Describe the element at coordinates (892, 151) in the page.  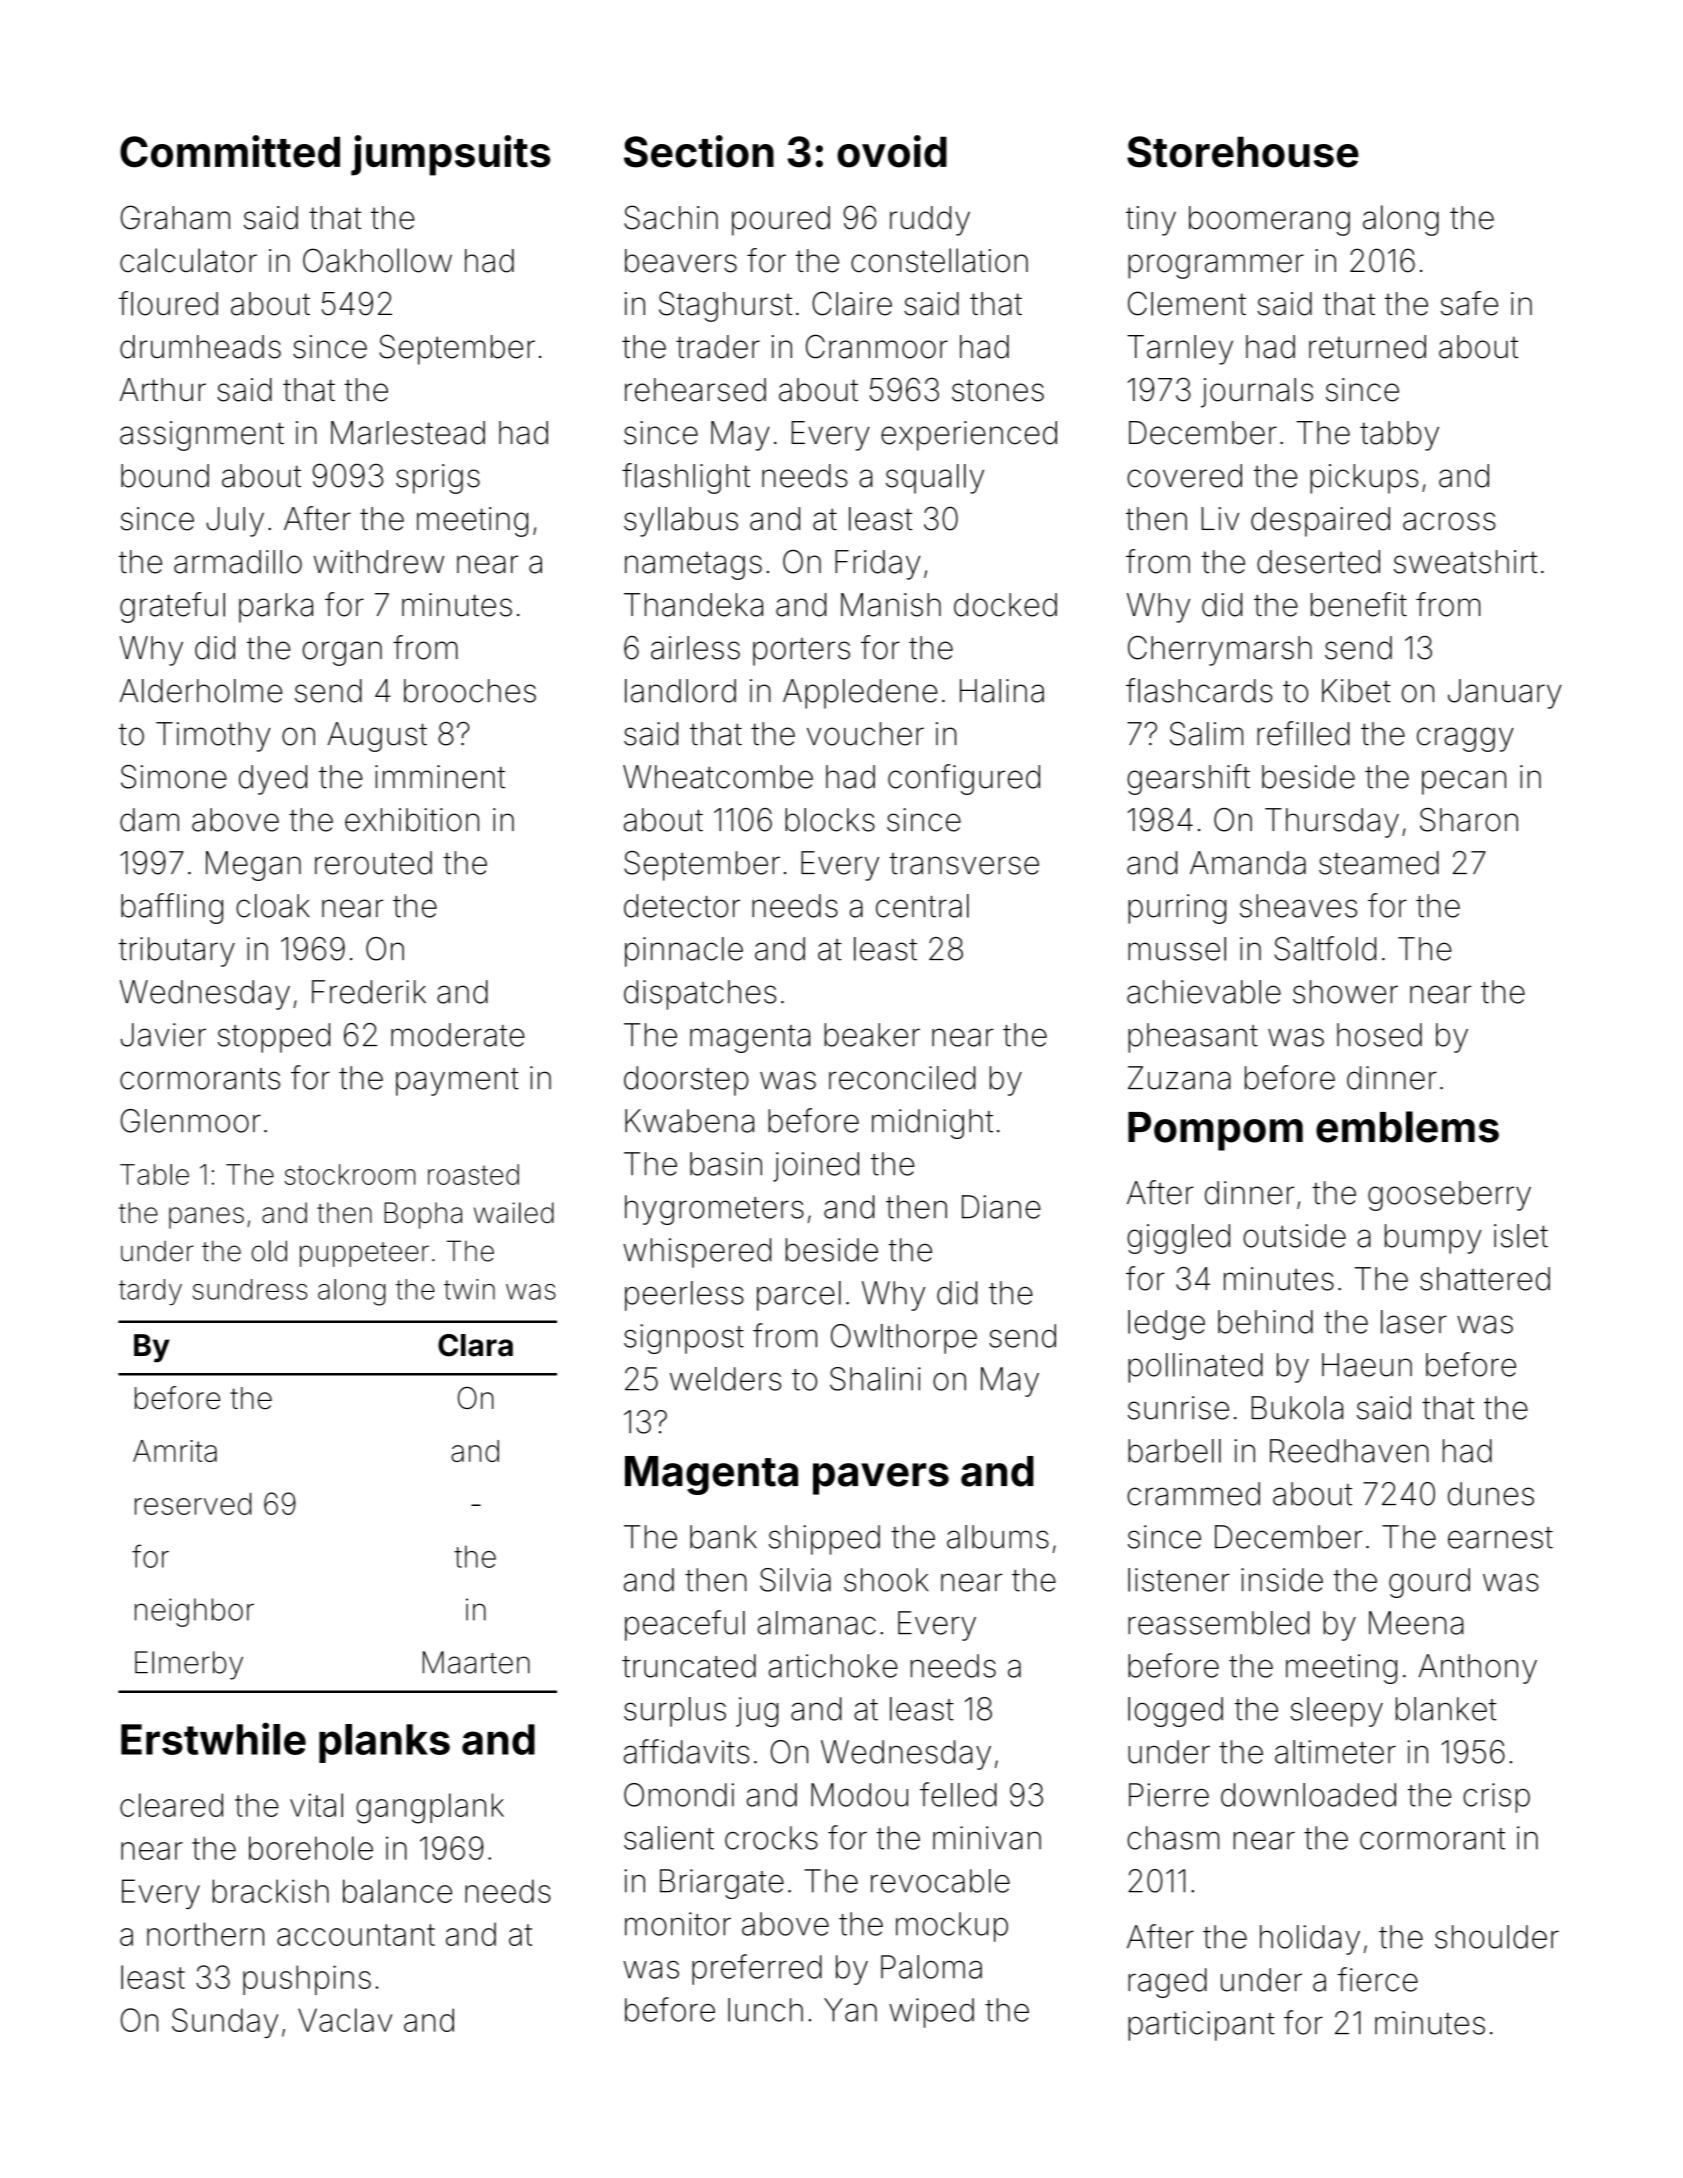
I see `ovoid` at that location.
